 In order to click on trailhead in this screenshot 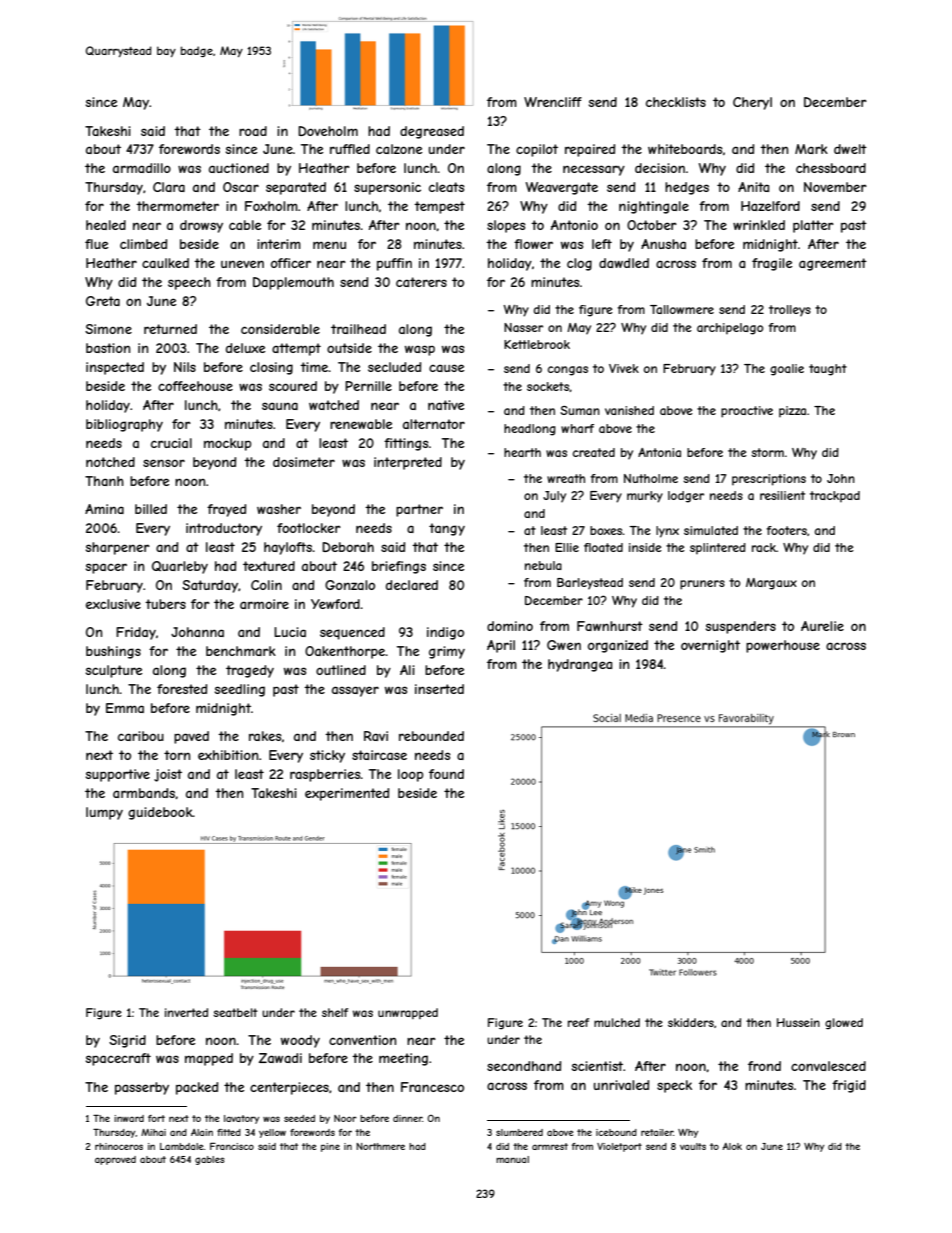, I will do `click(358, 329)`.
